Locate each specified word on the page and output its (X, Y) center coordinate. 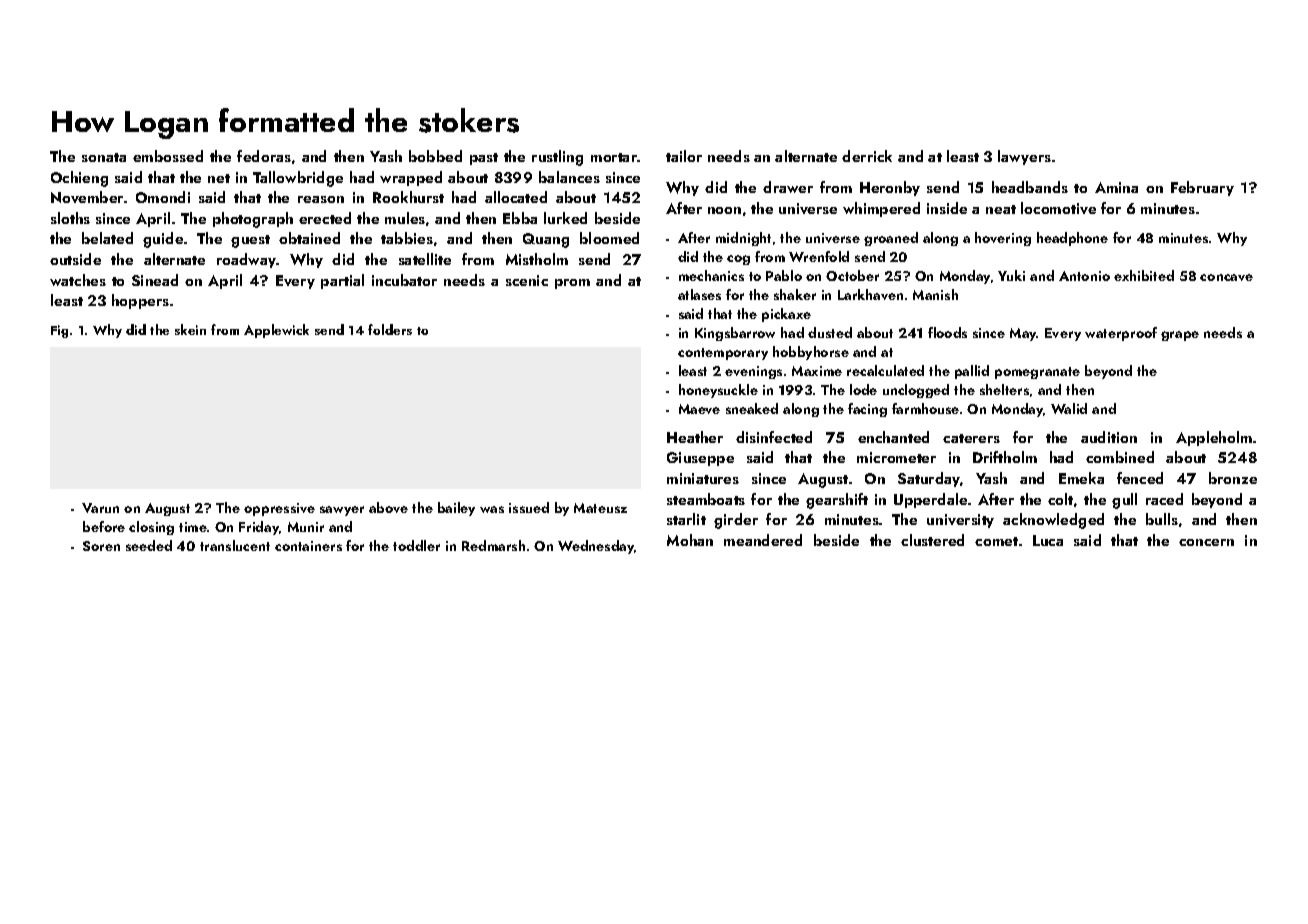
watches (78, 280)
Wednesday (596, 547)
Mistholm (537, 259)
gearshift (837, 501)
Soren (101, 546)
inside (947, 208)
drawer (788, 187)
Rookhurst (408, 197)
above (388, 507)
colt (1060, 499)
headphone (1072, 239)
